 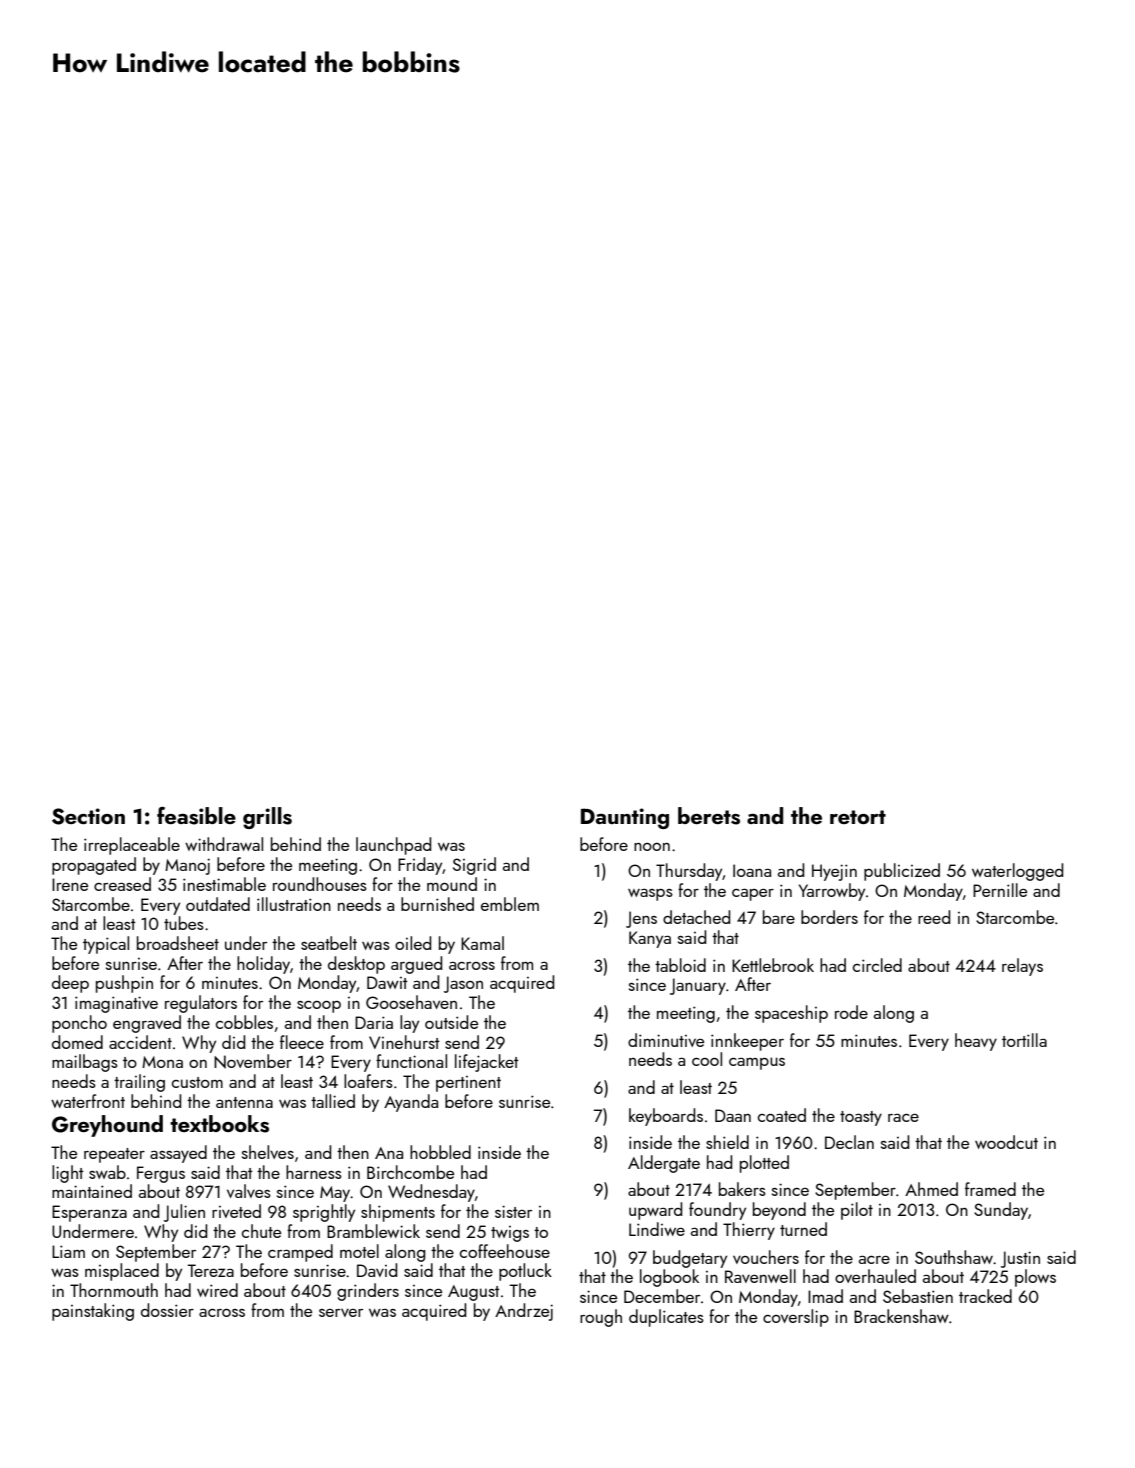 I want to click on retort, so click(x=858, y=817).
